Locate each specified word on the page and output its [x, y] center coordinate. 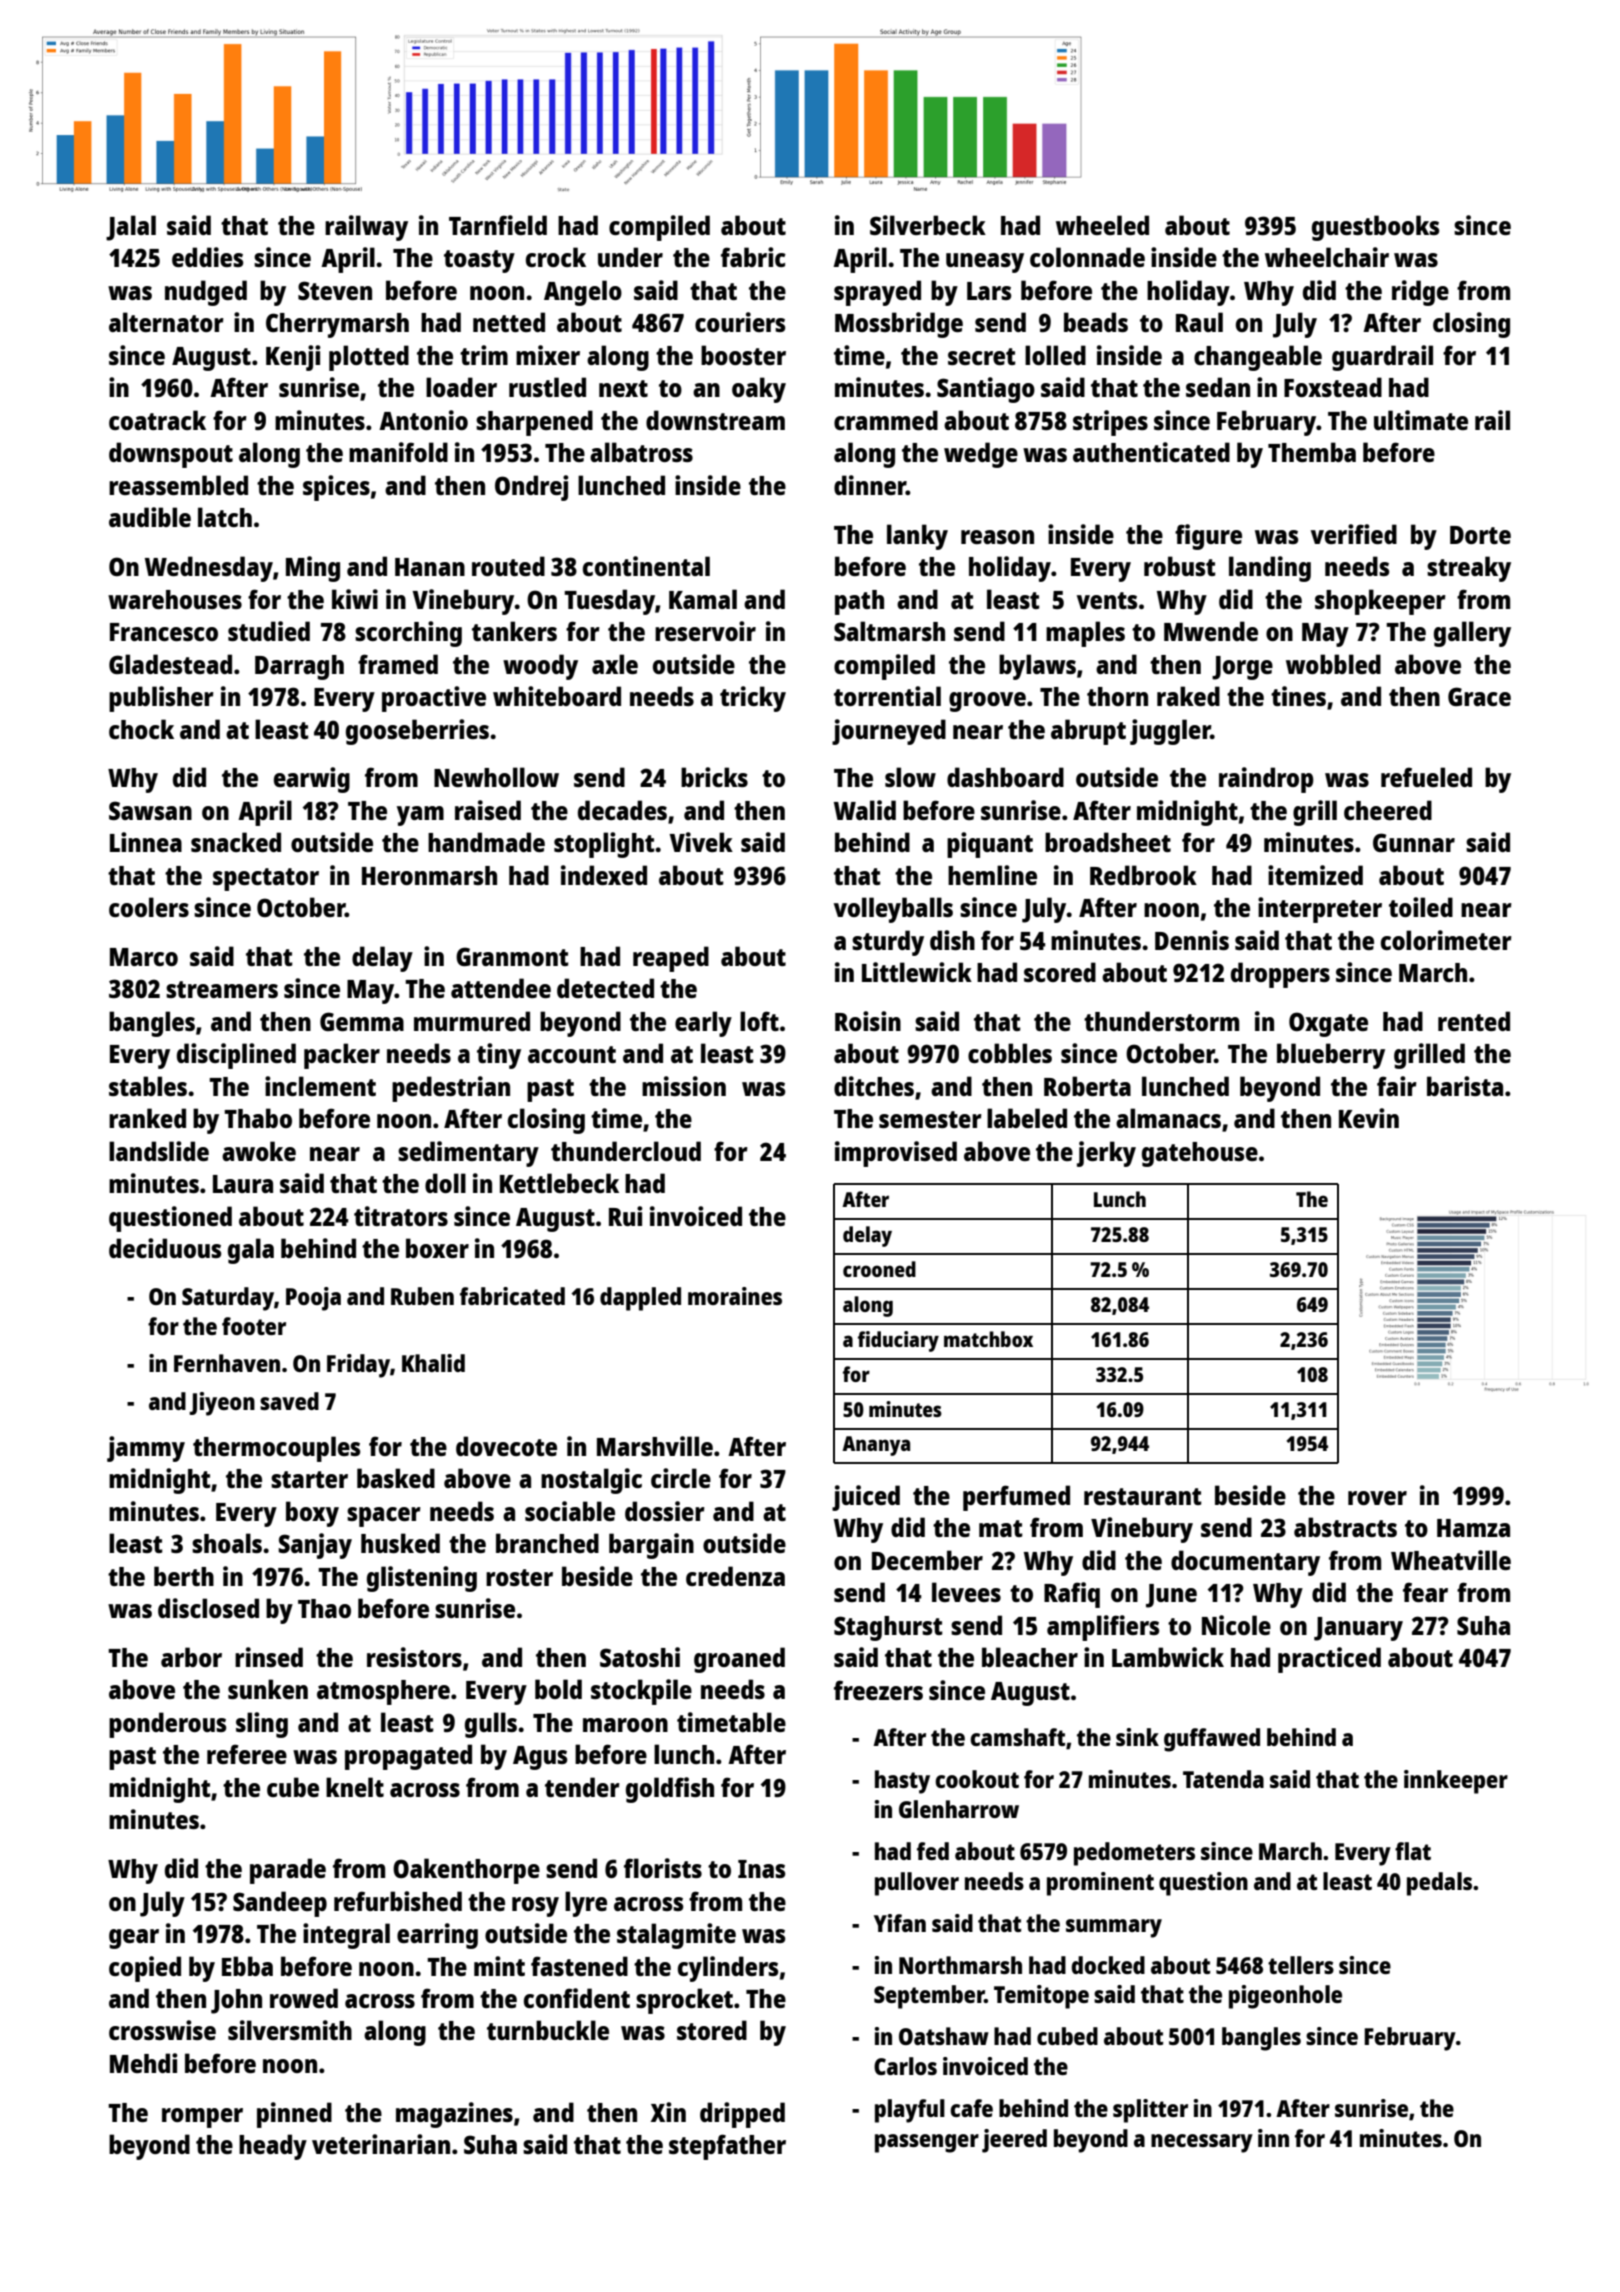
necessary [1202, 2143]
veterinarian [381, 2144]
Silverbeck [928, 225]
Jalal [131, 228]
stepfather [727, 2147]
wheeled [1102, 225]
